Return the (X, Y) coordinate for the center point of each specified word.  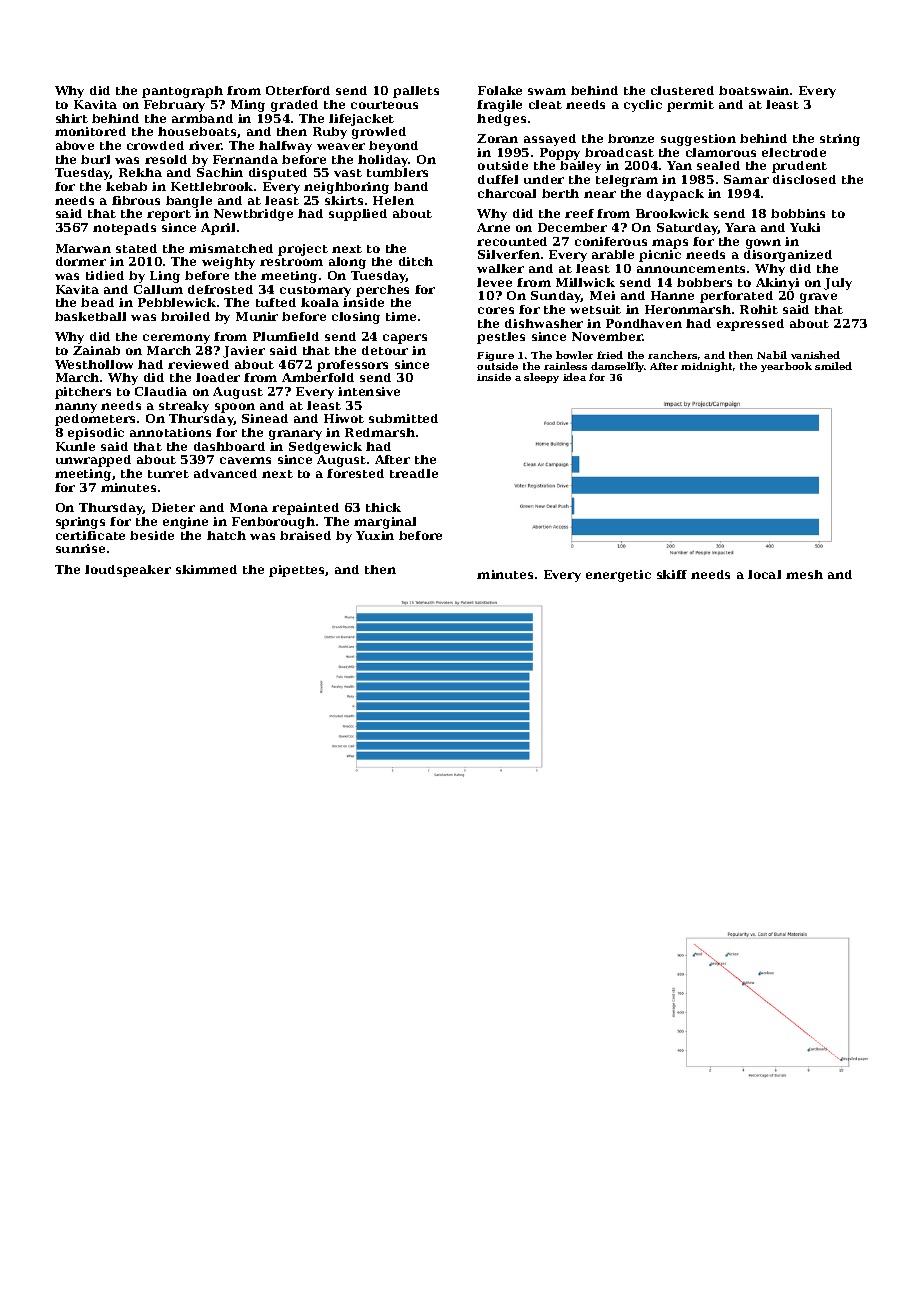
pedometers (95, 420)
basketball (90, 316)
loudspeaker (128, 571)
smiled (833, 366)
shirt (72, 118)
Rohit (759, 309)
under (544, 179)
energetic (618, 576)
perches (382, 291)
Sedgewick (325, 448)
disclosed (804, 179)
